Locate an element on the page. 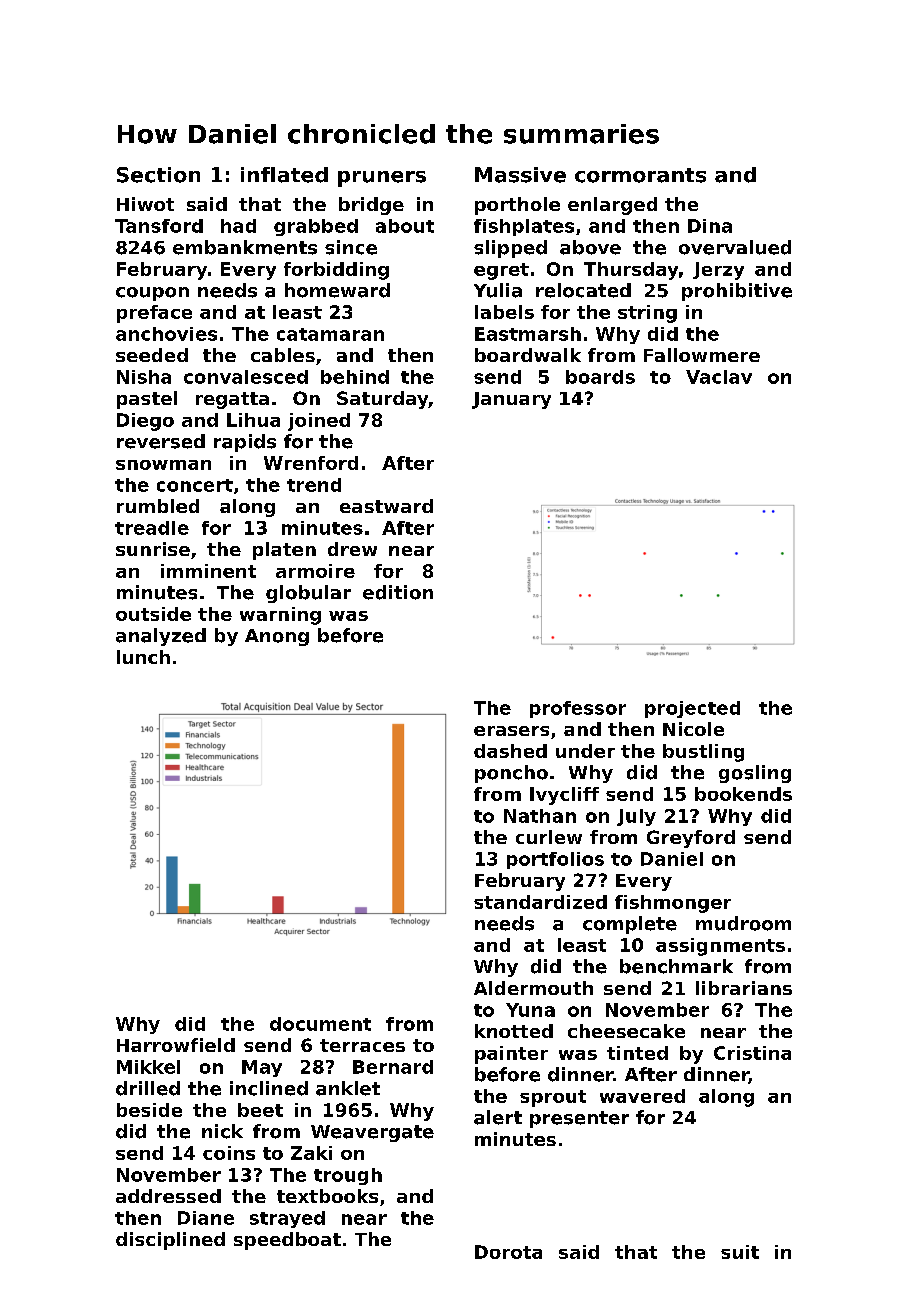  inflated is located at coordinates (284, 175).
